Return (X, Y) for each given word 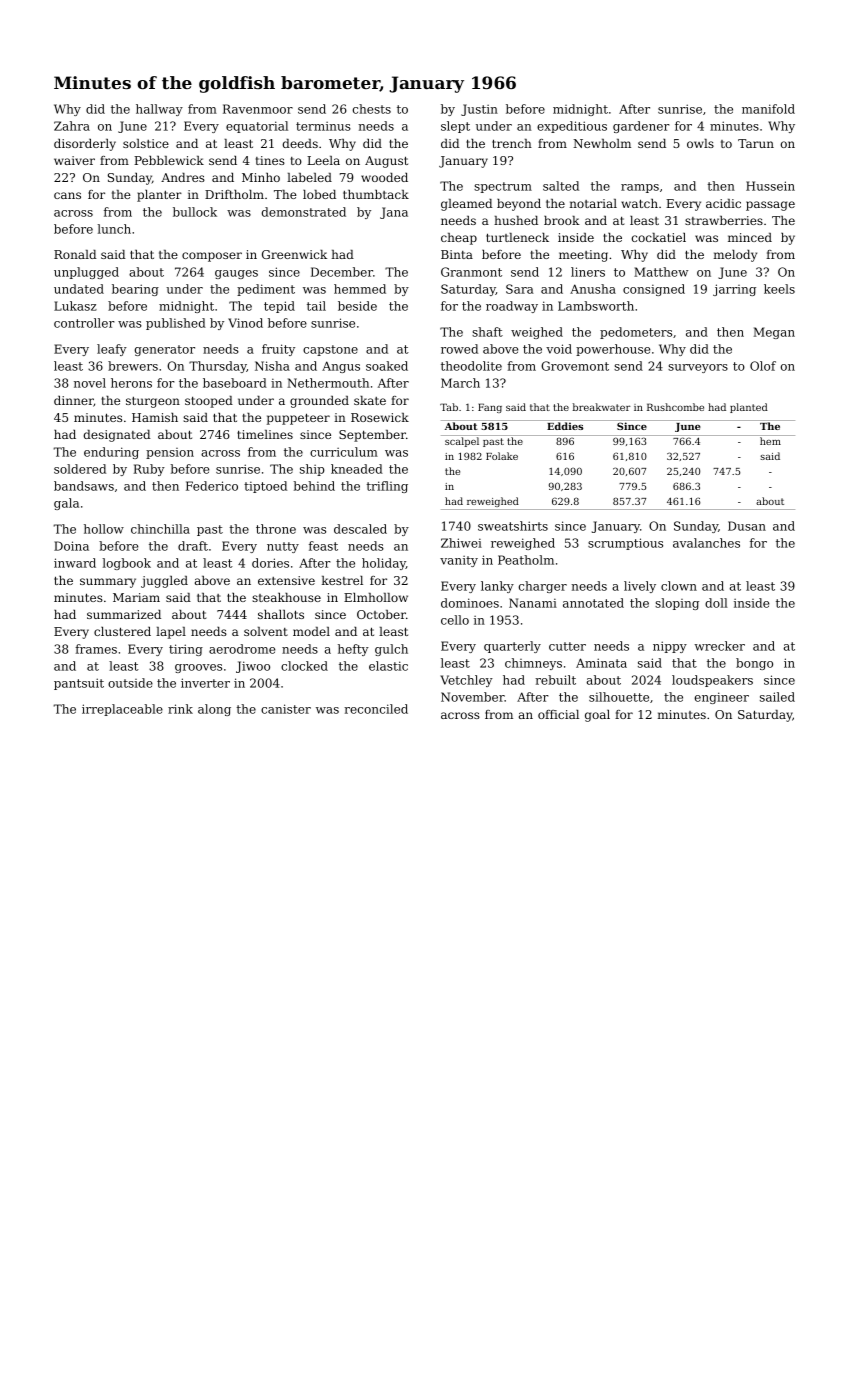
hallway (159, 110)
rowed (459, 349)
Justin (479, 110)
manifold (768, 109)
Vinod (245, 323)
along (214, 710)
